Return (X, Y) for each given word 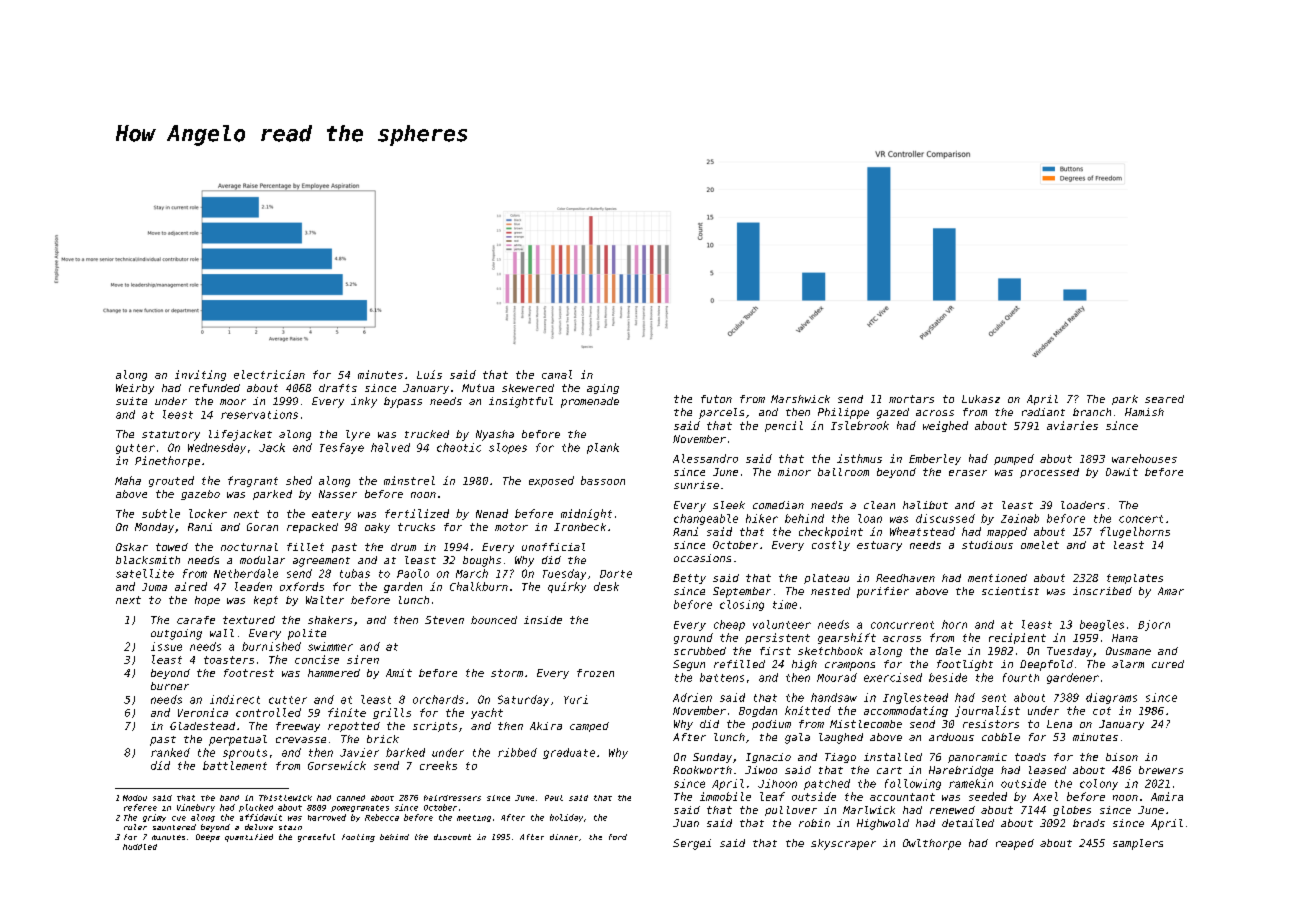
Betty (689, 579)
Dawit (1122, 472)
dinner (564, 837)
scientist (1010, 591)
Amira (1167, 796)
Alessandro (705, 458)
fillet (305, 547)
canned (351, 798)
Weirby (135, 389)
